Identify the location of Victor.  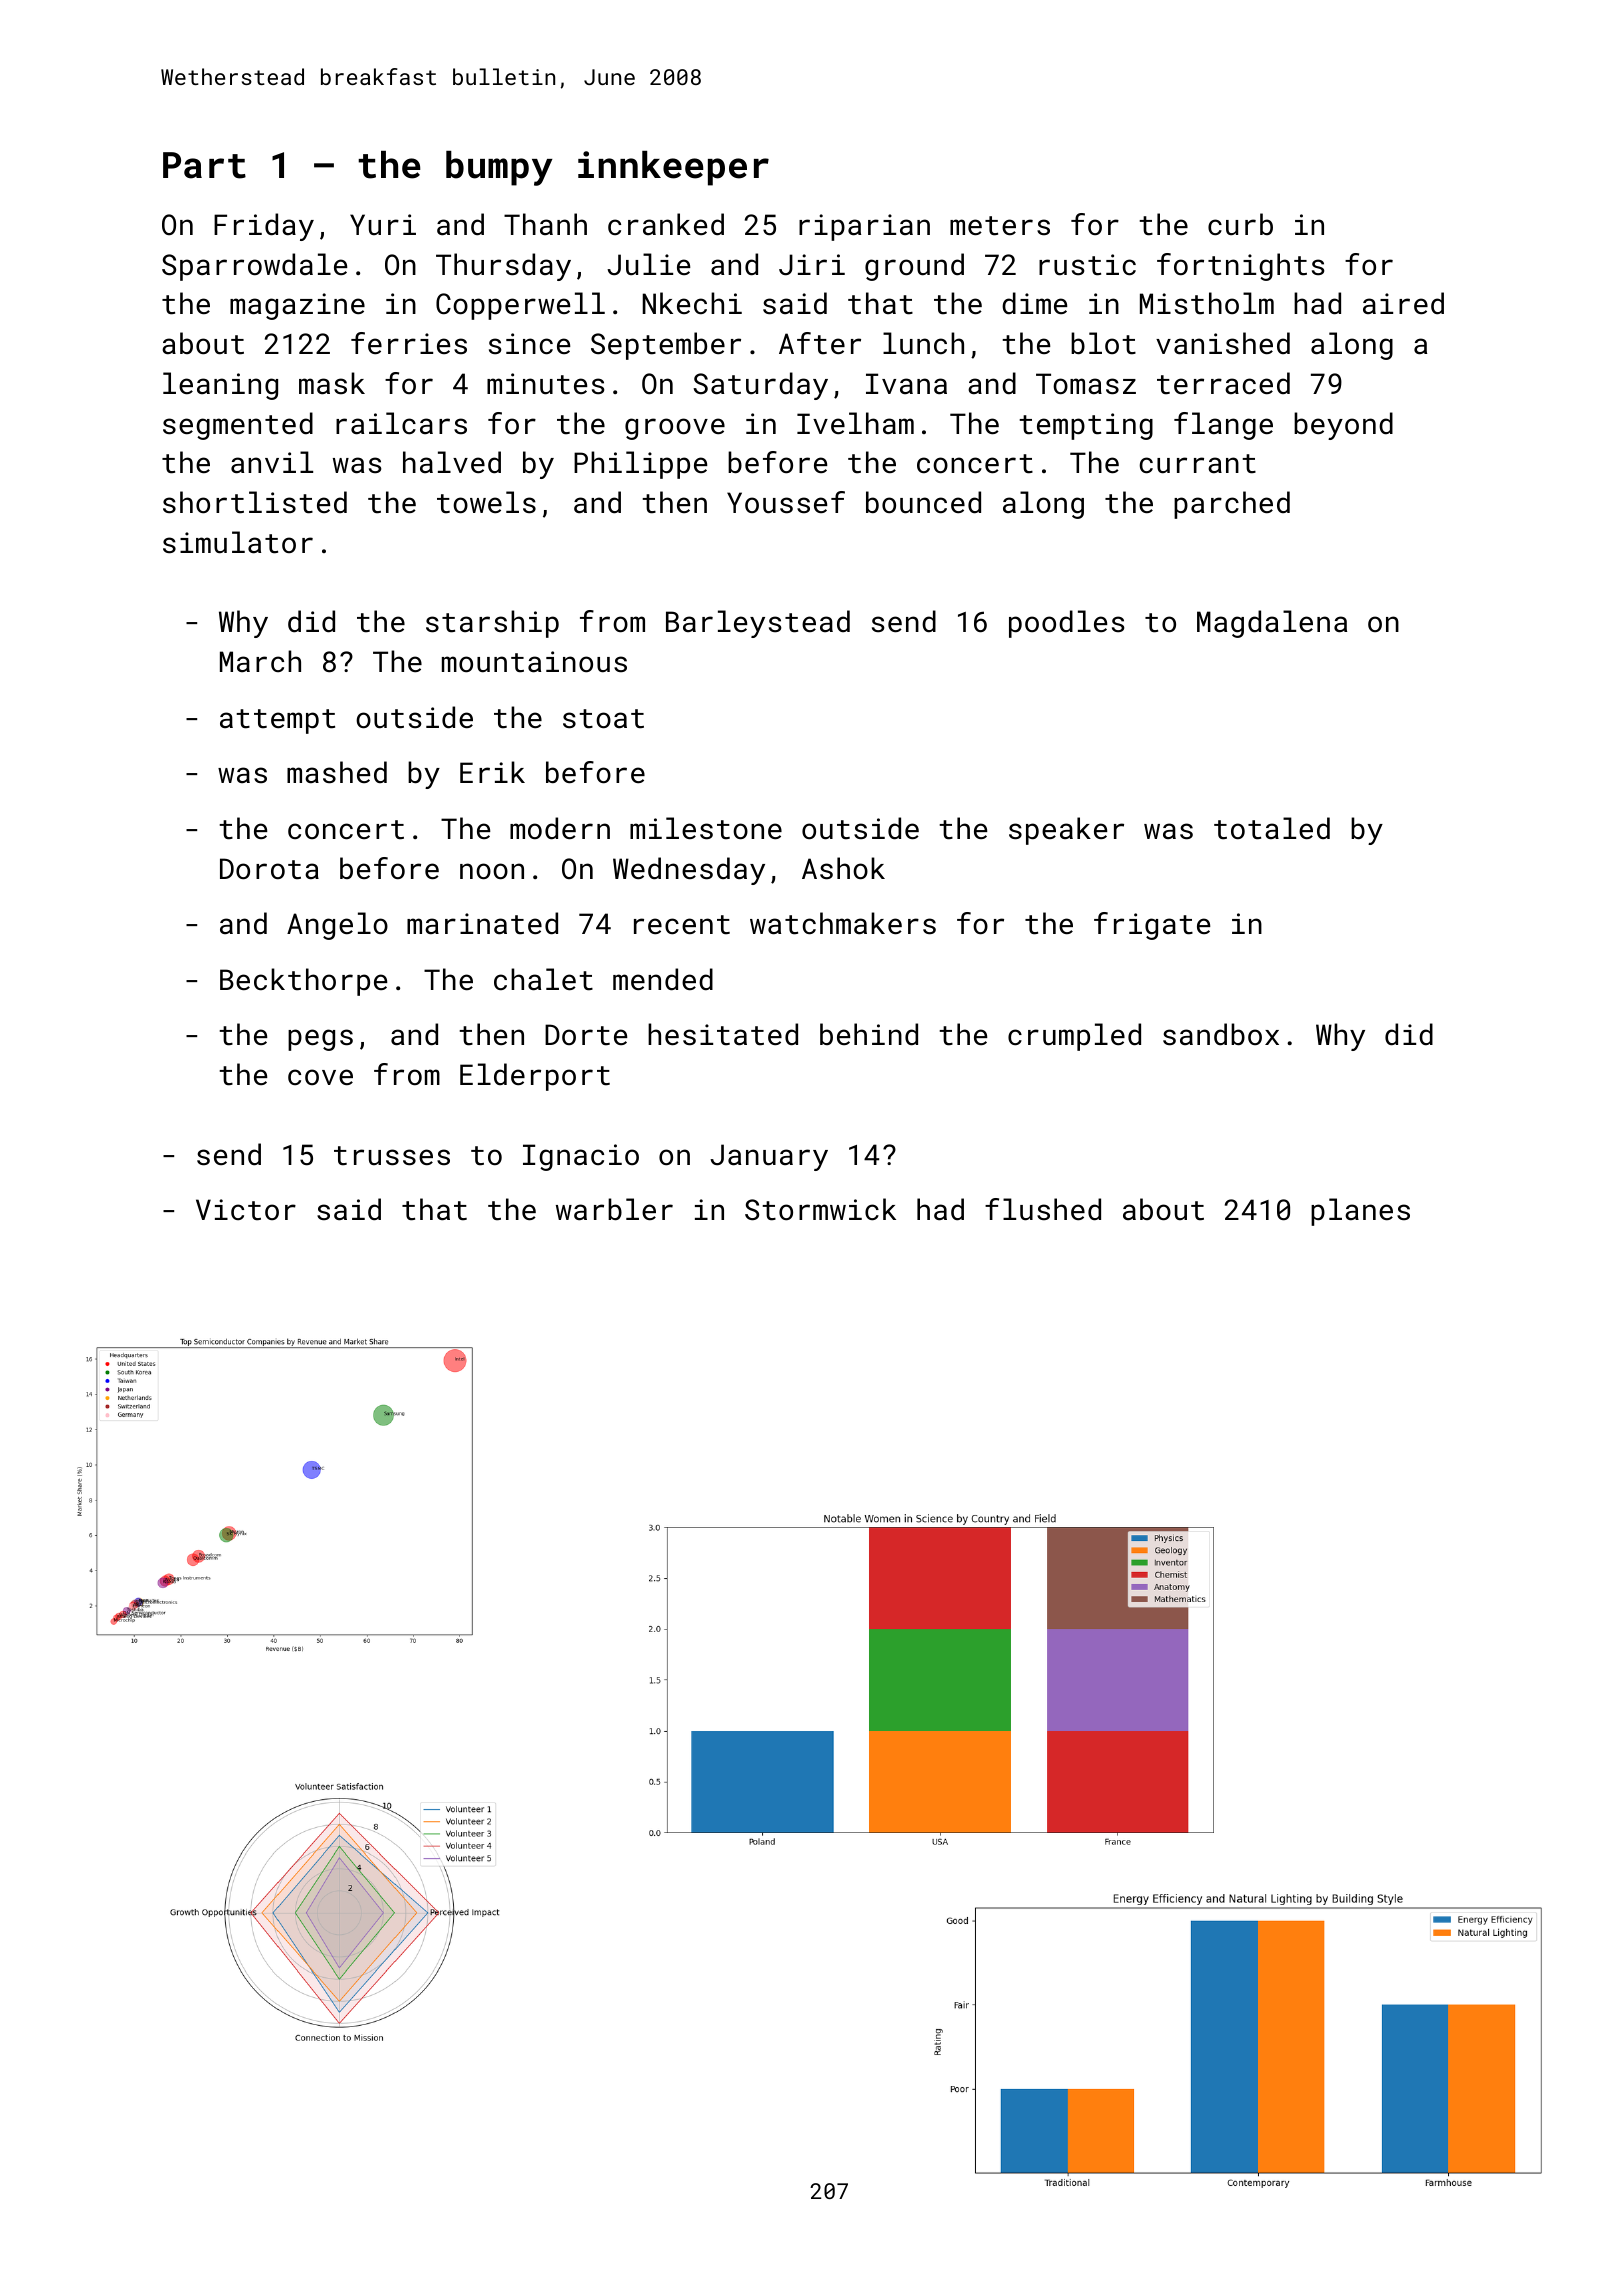
(246, 1210).
